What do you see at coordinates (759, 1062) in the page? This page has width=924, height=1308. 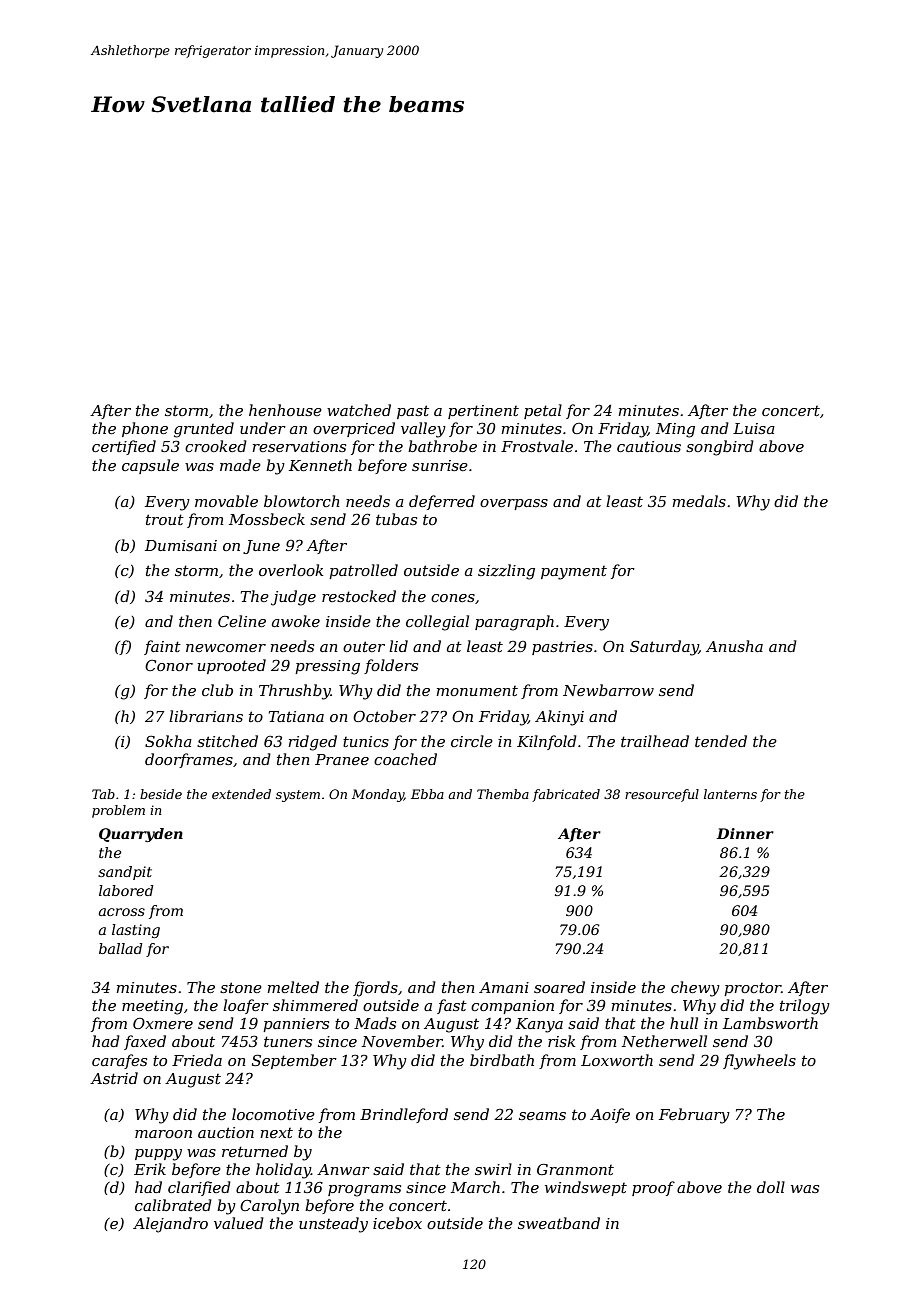 I see `flywheels` at bounding box center [759, 1062].
